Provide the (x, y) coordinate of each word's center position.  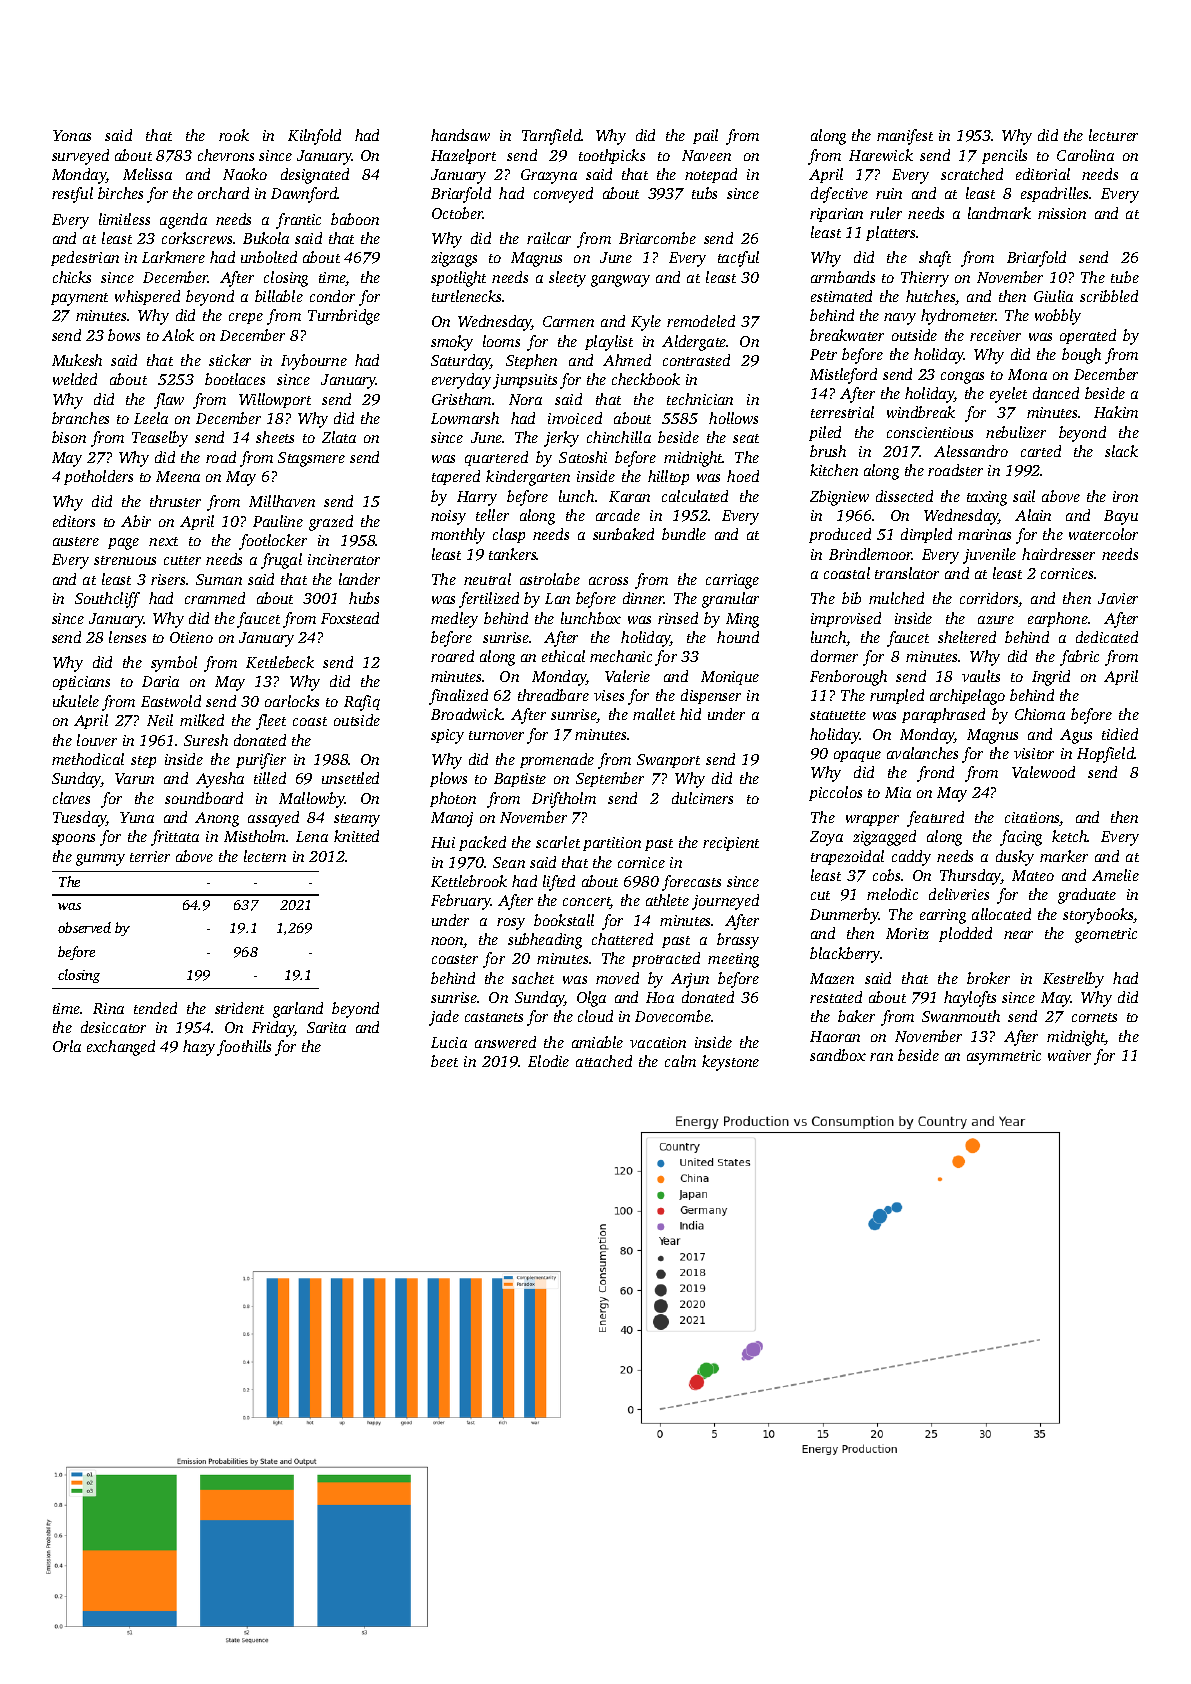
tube (1125, 277)
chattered (622, 939)
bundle (684, 534)
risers (169, 579)
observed (84, 927)
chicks (72, 277)
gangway (620, 281)
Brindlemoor (870, 554)
